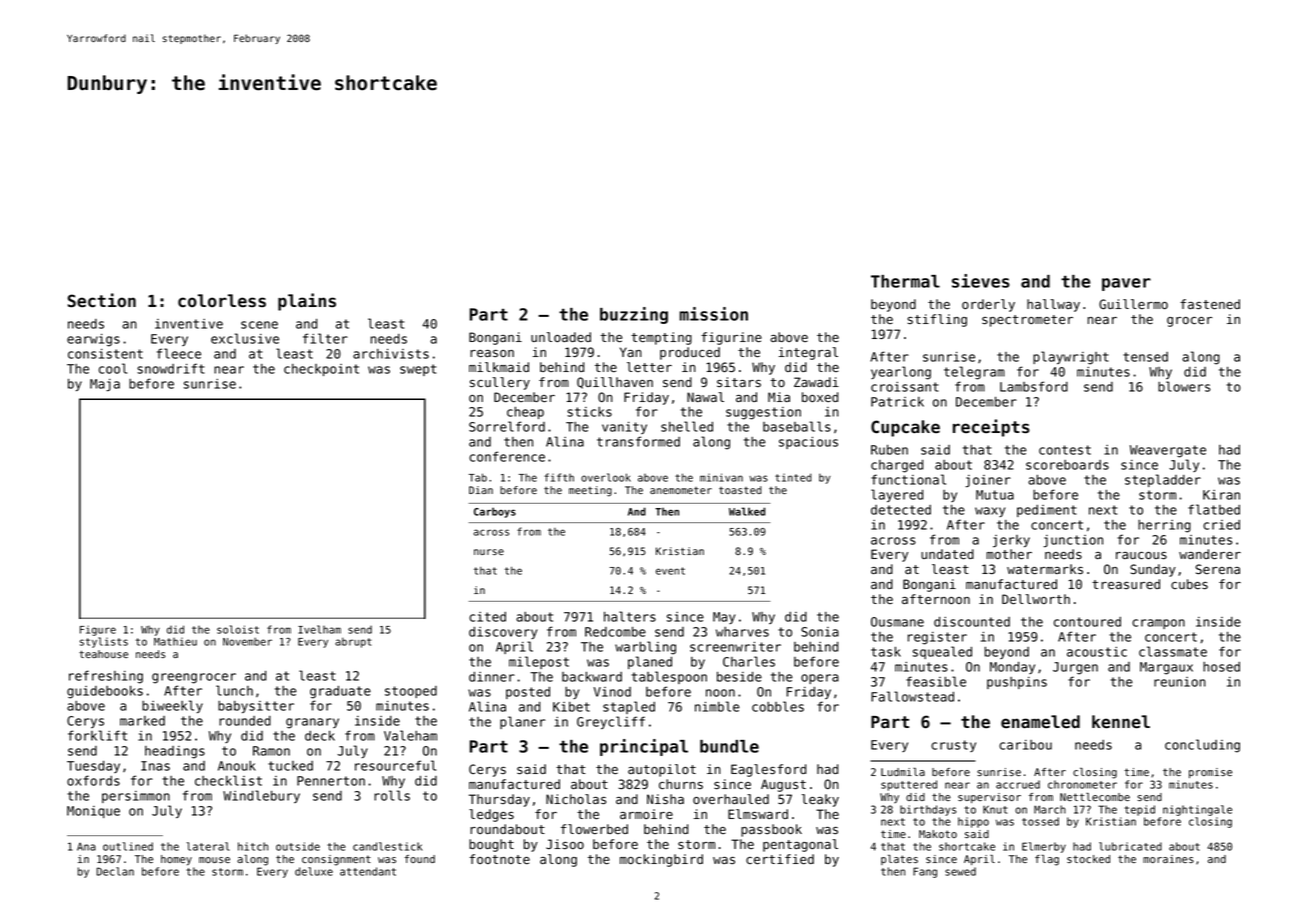 Image resolution: width=1308 pixels, height=924 pixels. Describe the element at coordinates (522, 722) in the page. I see `planer` at that location.
